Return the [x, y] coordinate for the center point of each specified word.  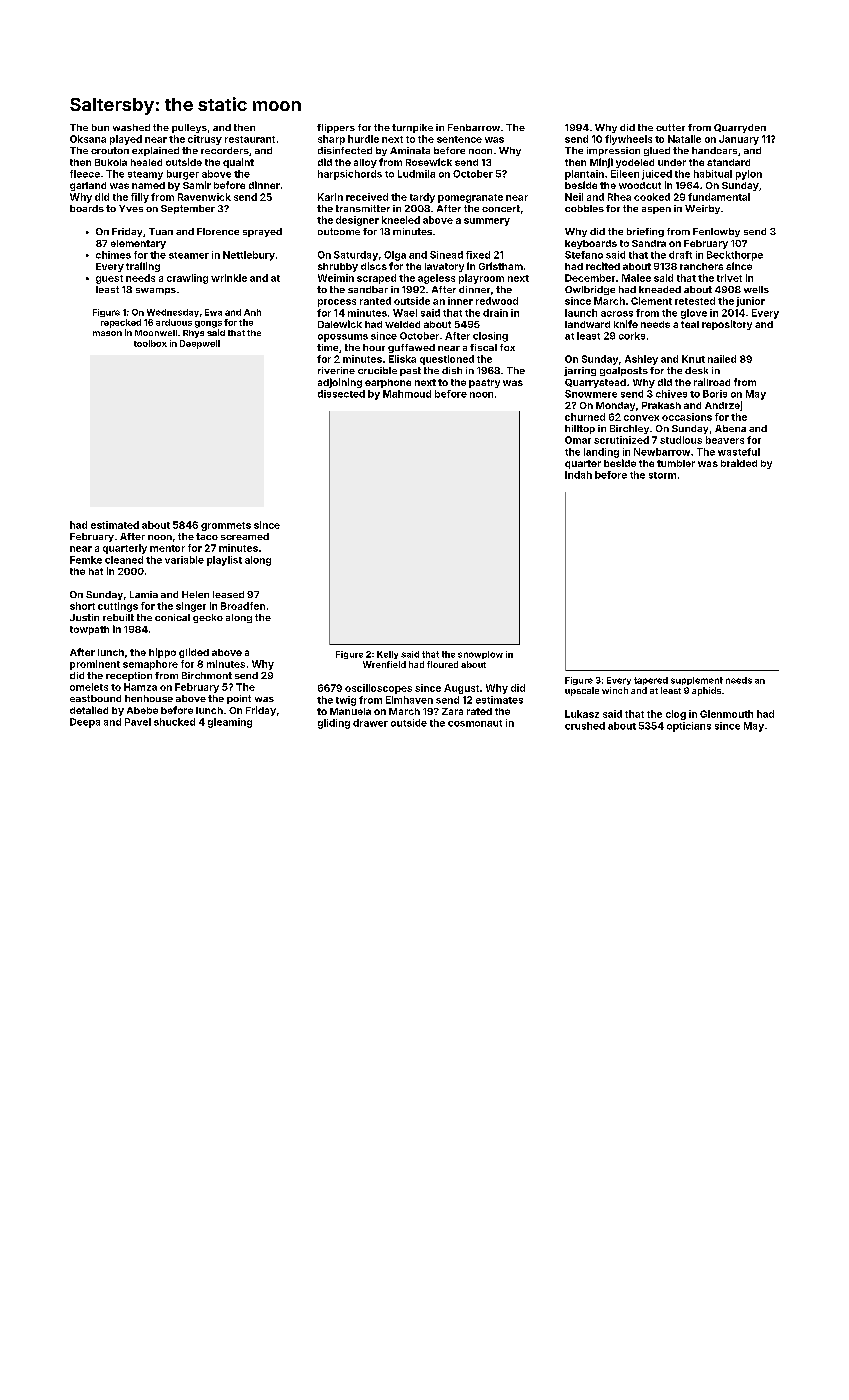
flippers [336, 128]
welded [402, 324]
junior [750, 302]
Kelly [387, 655]
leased [228, 594]
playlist [224, 561]
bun [100, 127]
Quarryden [740, 128]
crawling [187, 279]
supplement [697, 681]
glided [194, 653]
